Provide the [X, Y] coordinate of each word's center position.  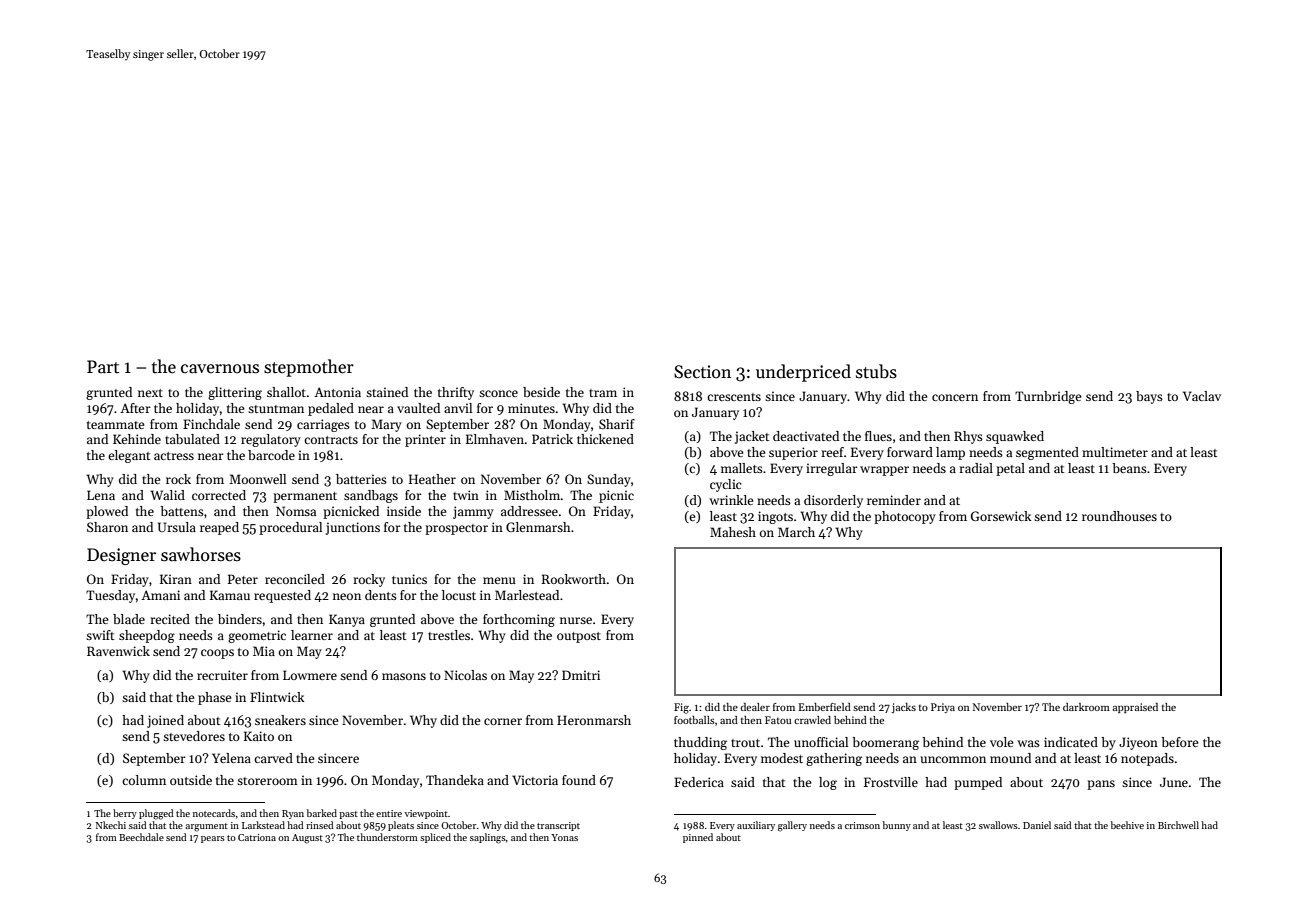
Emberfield [825, 707]
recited [170, 619]
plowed [107, 512]
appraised [1135, 708]
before [1180, 742]
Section [702, 372]
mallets [742, 468]
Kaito [259, 736]
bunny [897, 826]
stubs [876, 371]
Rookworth [574, 579]
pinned [698, 838]
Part [103, 367]
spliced [435, 838]
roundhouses [1119, 516]
